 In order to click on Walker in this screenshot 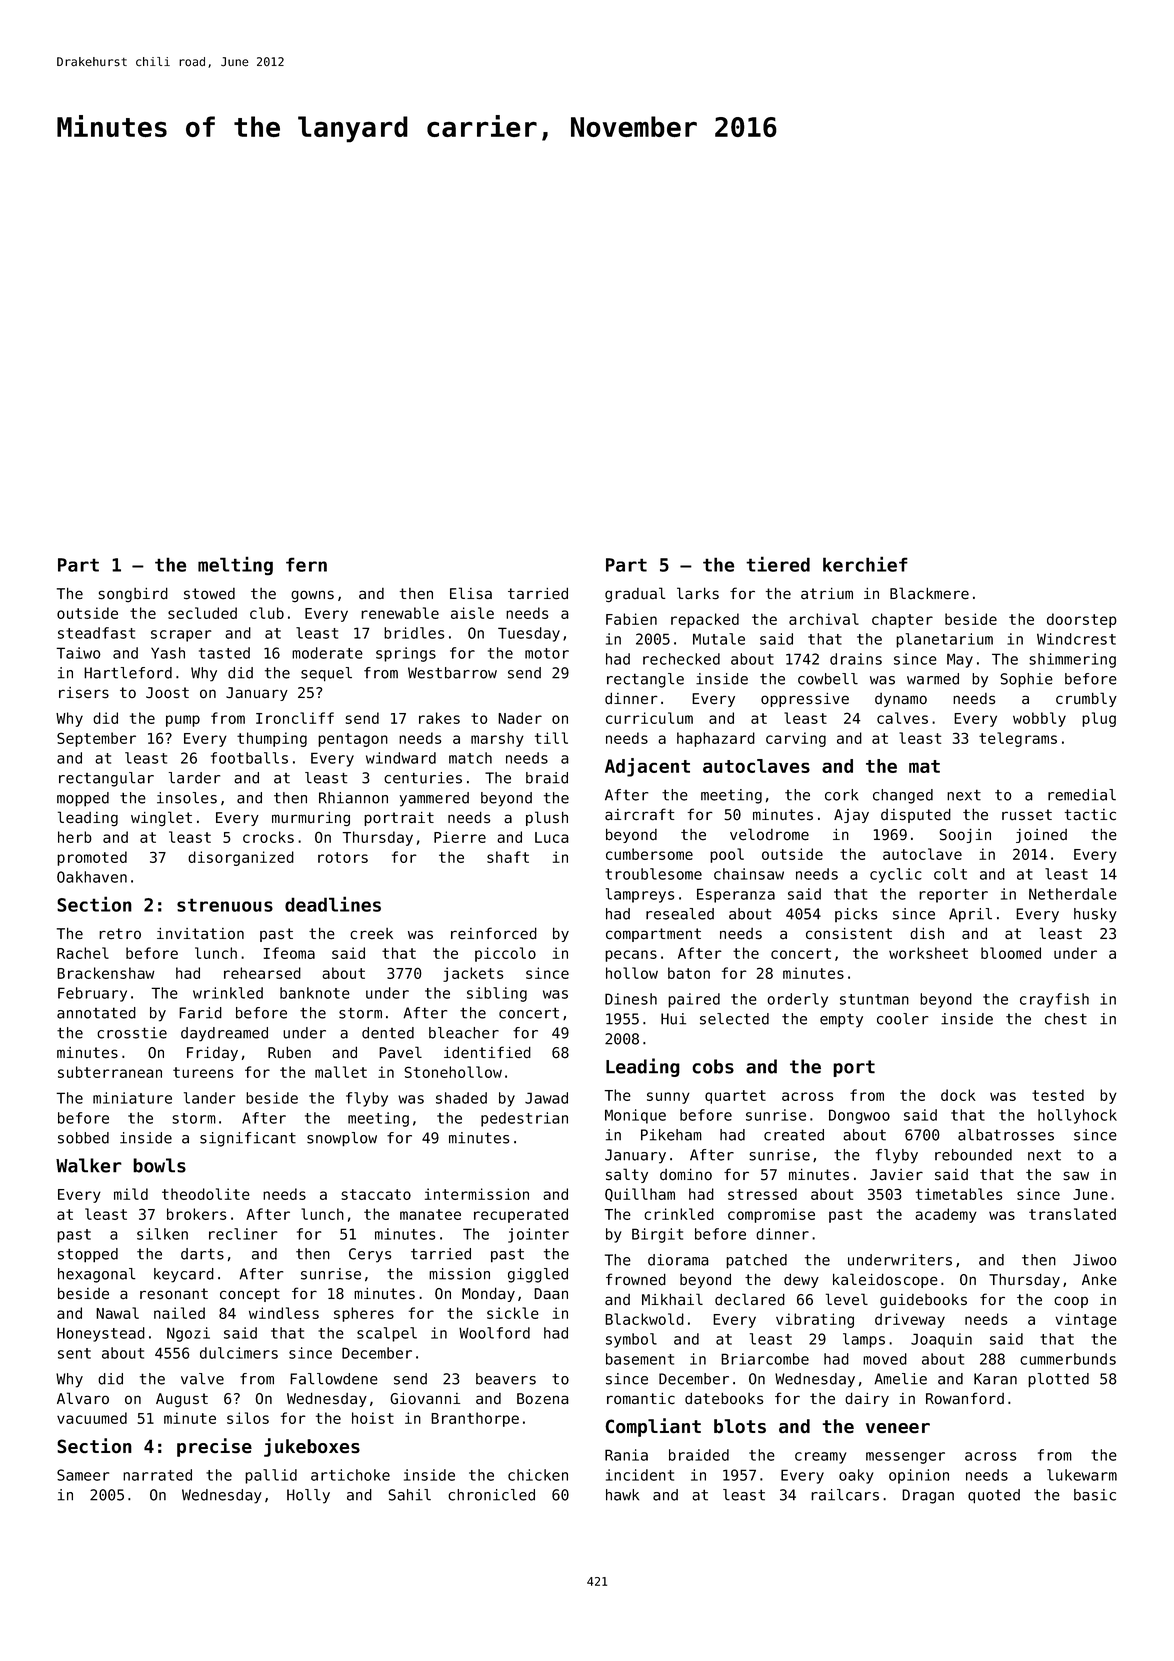, I will do `click(89, 1165)`.
